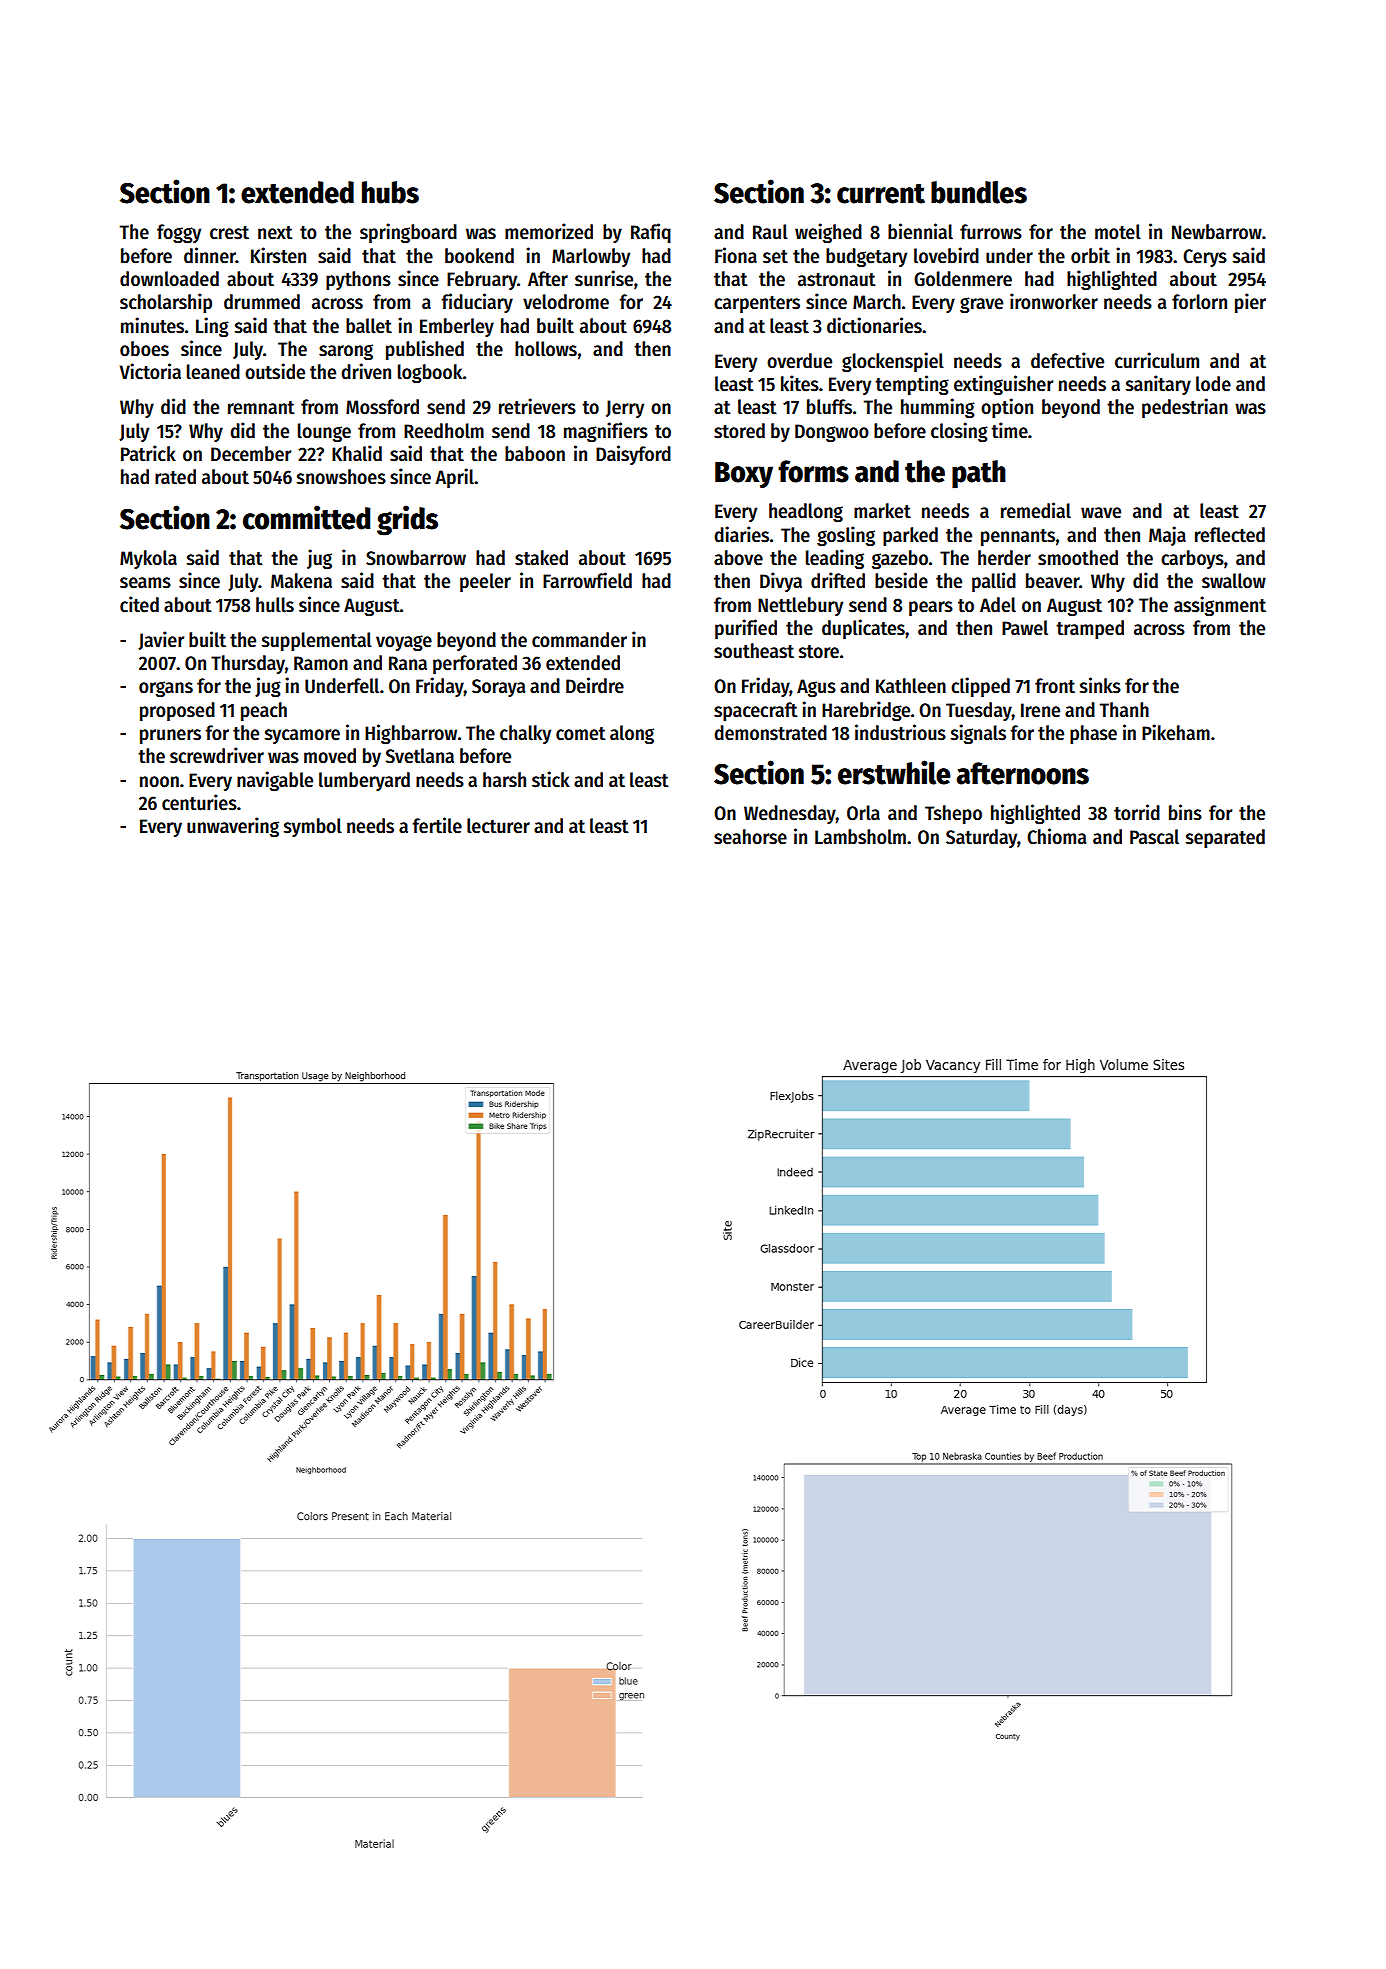 Image resolution: width=1386 pixels, height=1969 pixels. I want to click on dinner, so click(210, 255).
